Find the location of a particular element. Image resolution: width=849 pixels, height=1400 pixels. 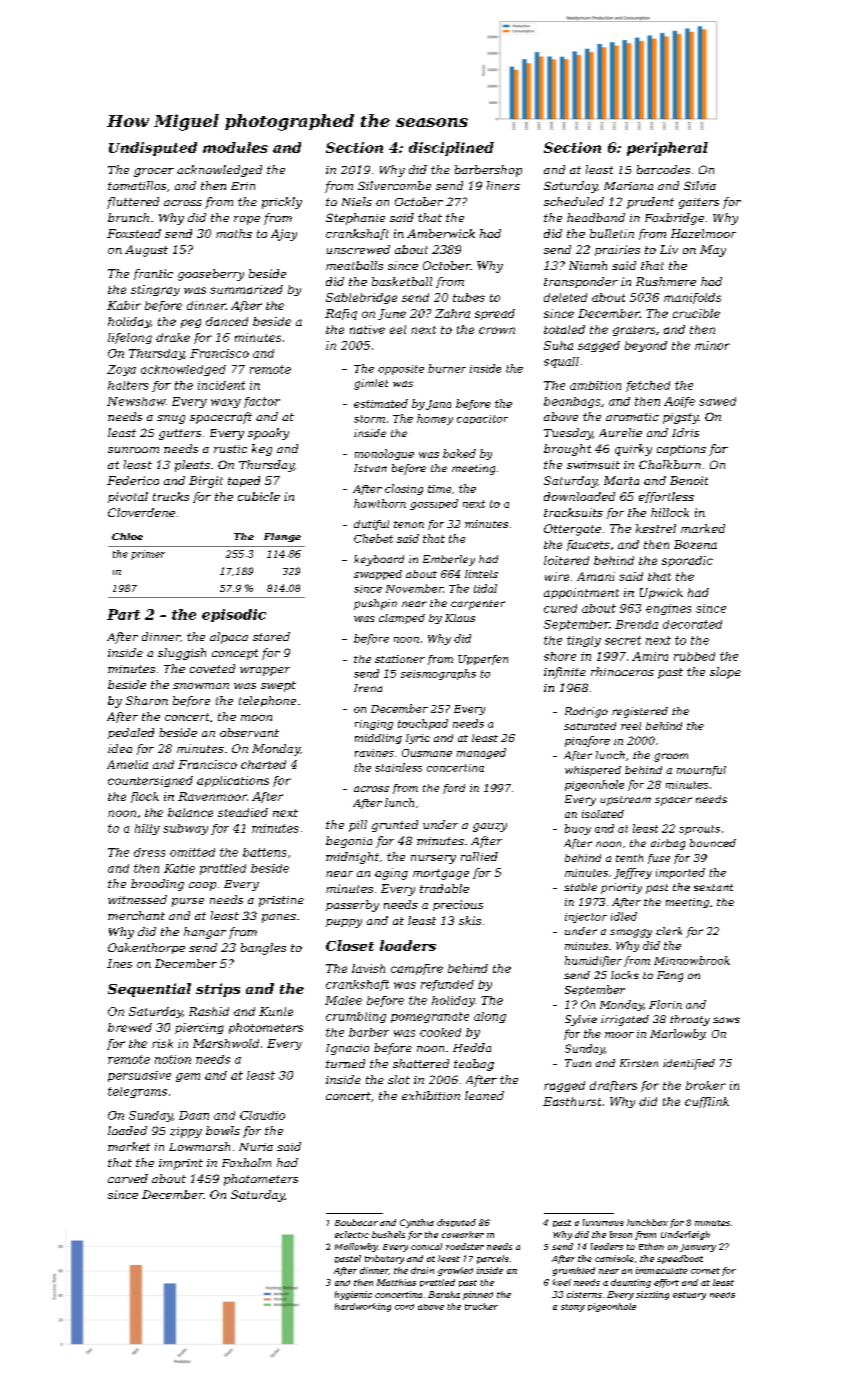

modules is located at coordinates (235, 147).
